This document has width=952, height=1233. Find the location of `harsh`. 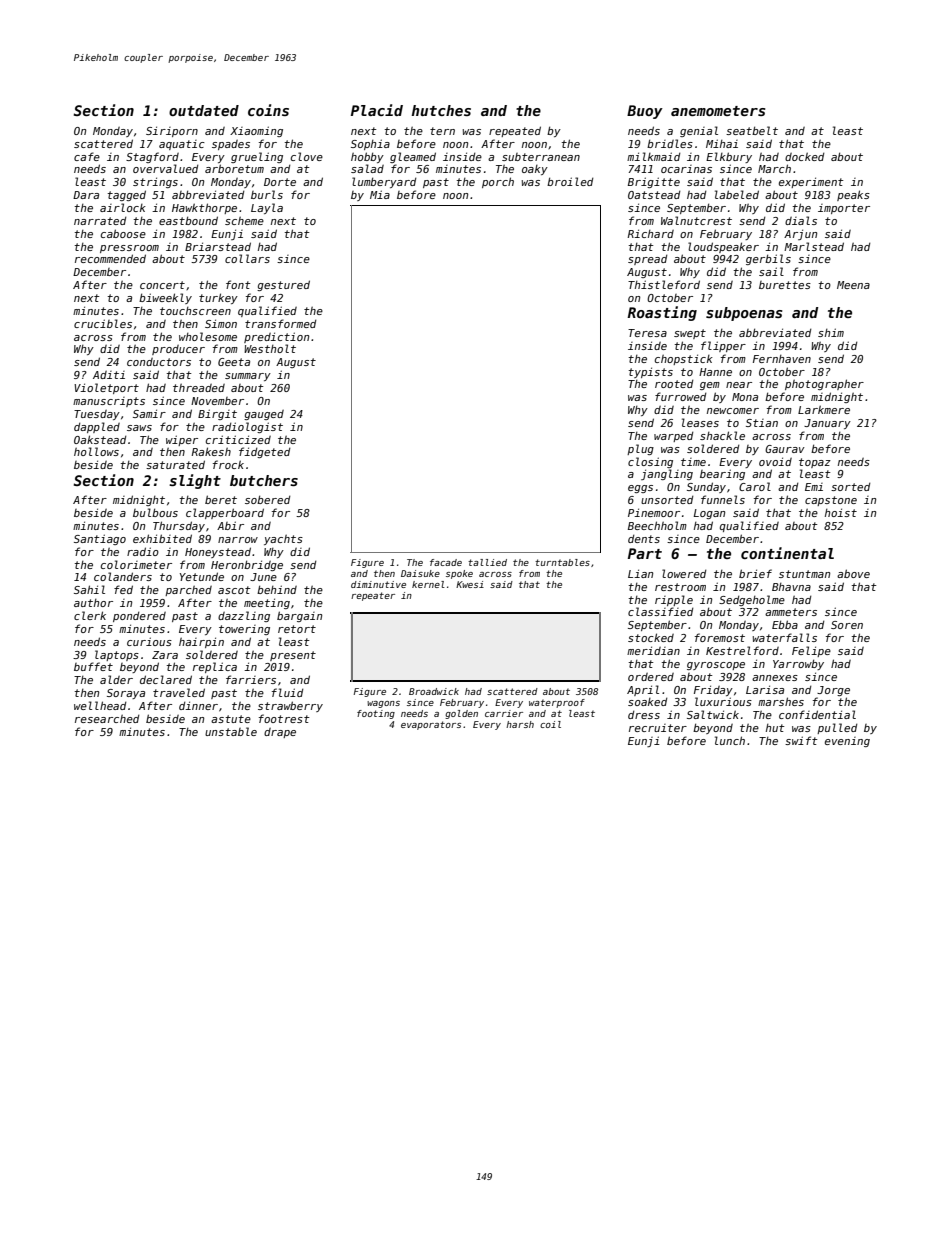

harsh is located at coordinates (520, 724).
